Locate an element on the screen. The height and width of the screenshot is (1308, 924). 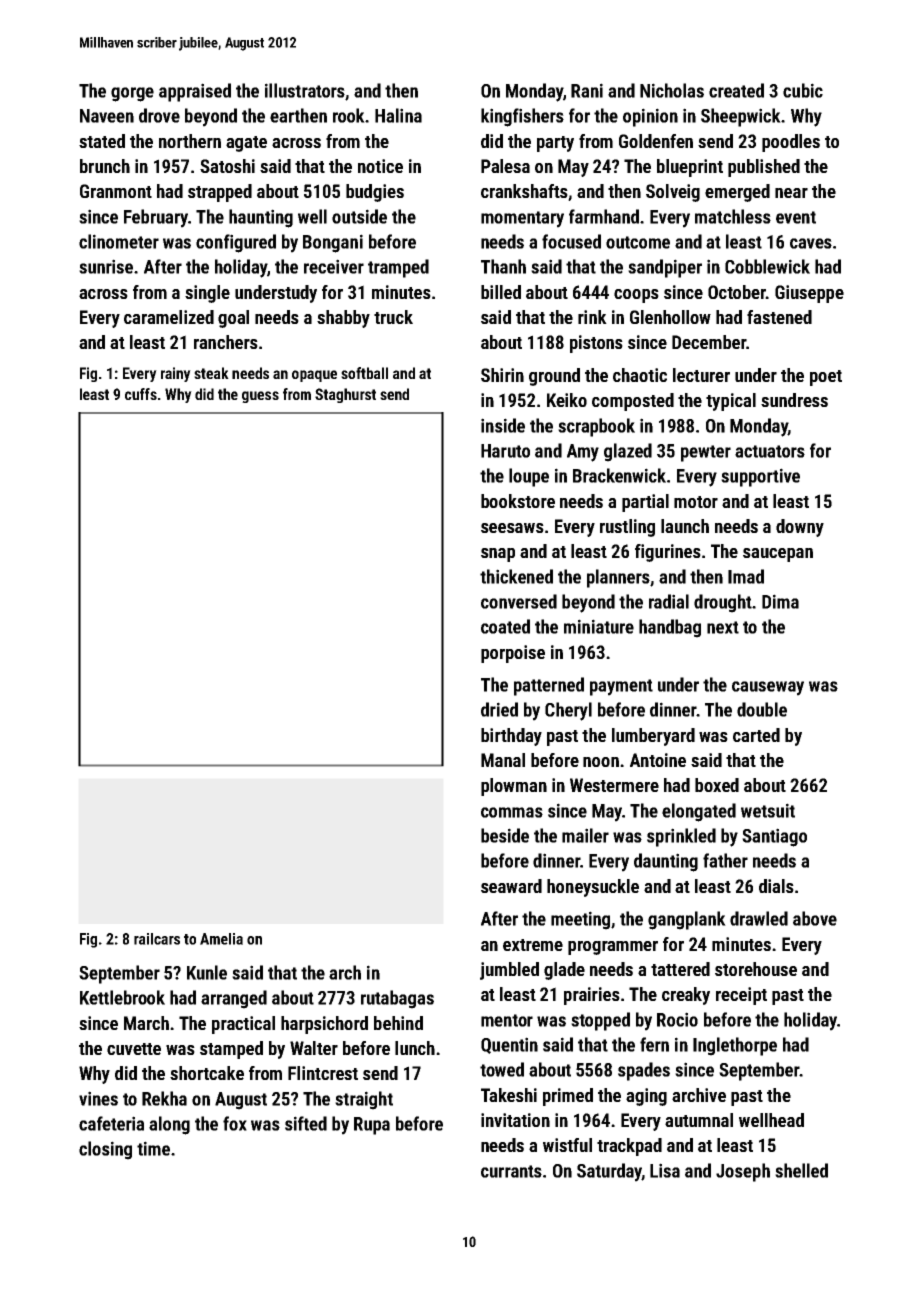
railcars is located at coordinates (157, 939).
